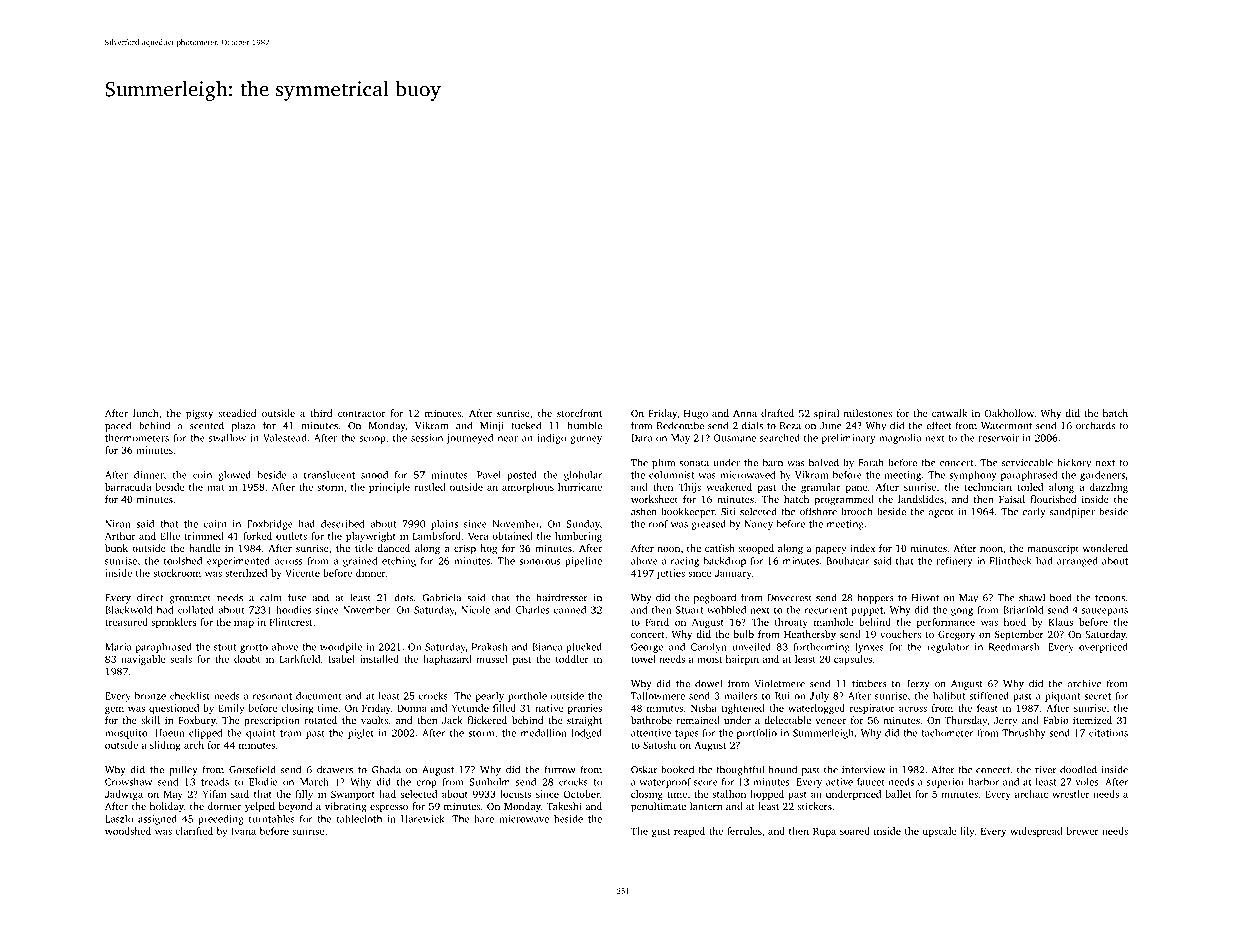 This screenshot has width=1233, height=952. Describe the element at coordinates (658, 807) in the screenshot. I see `penultimate` at that location.
